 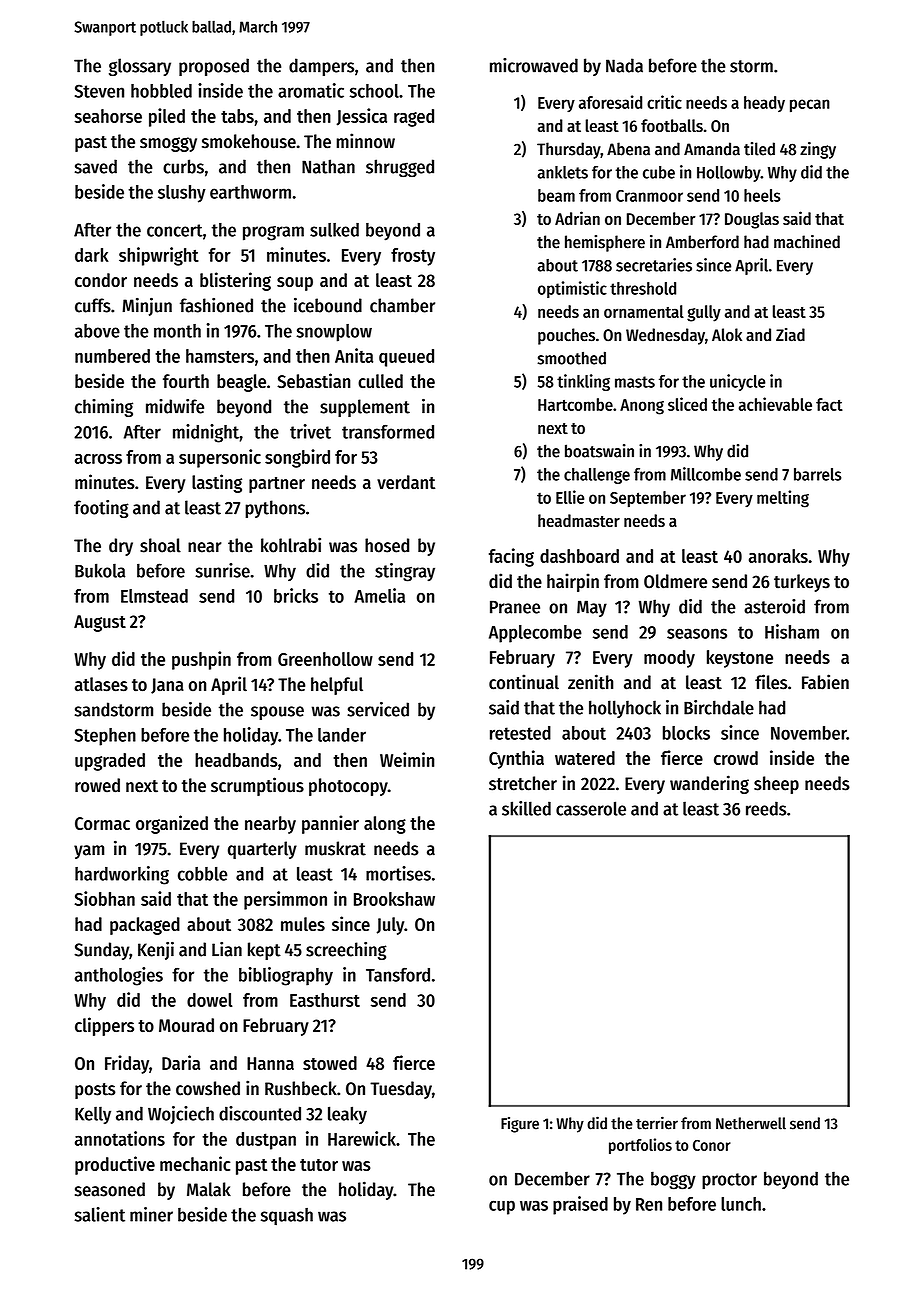 I want to click on squash, so click(x=287, y=1216).
